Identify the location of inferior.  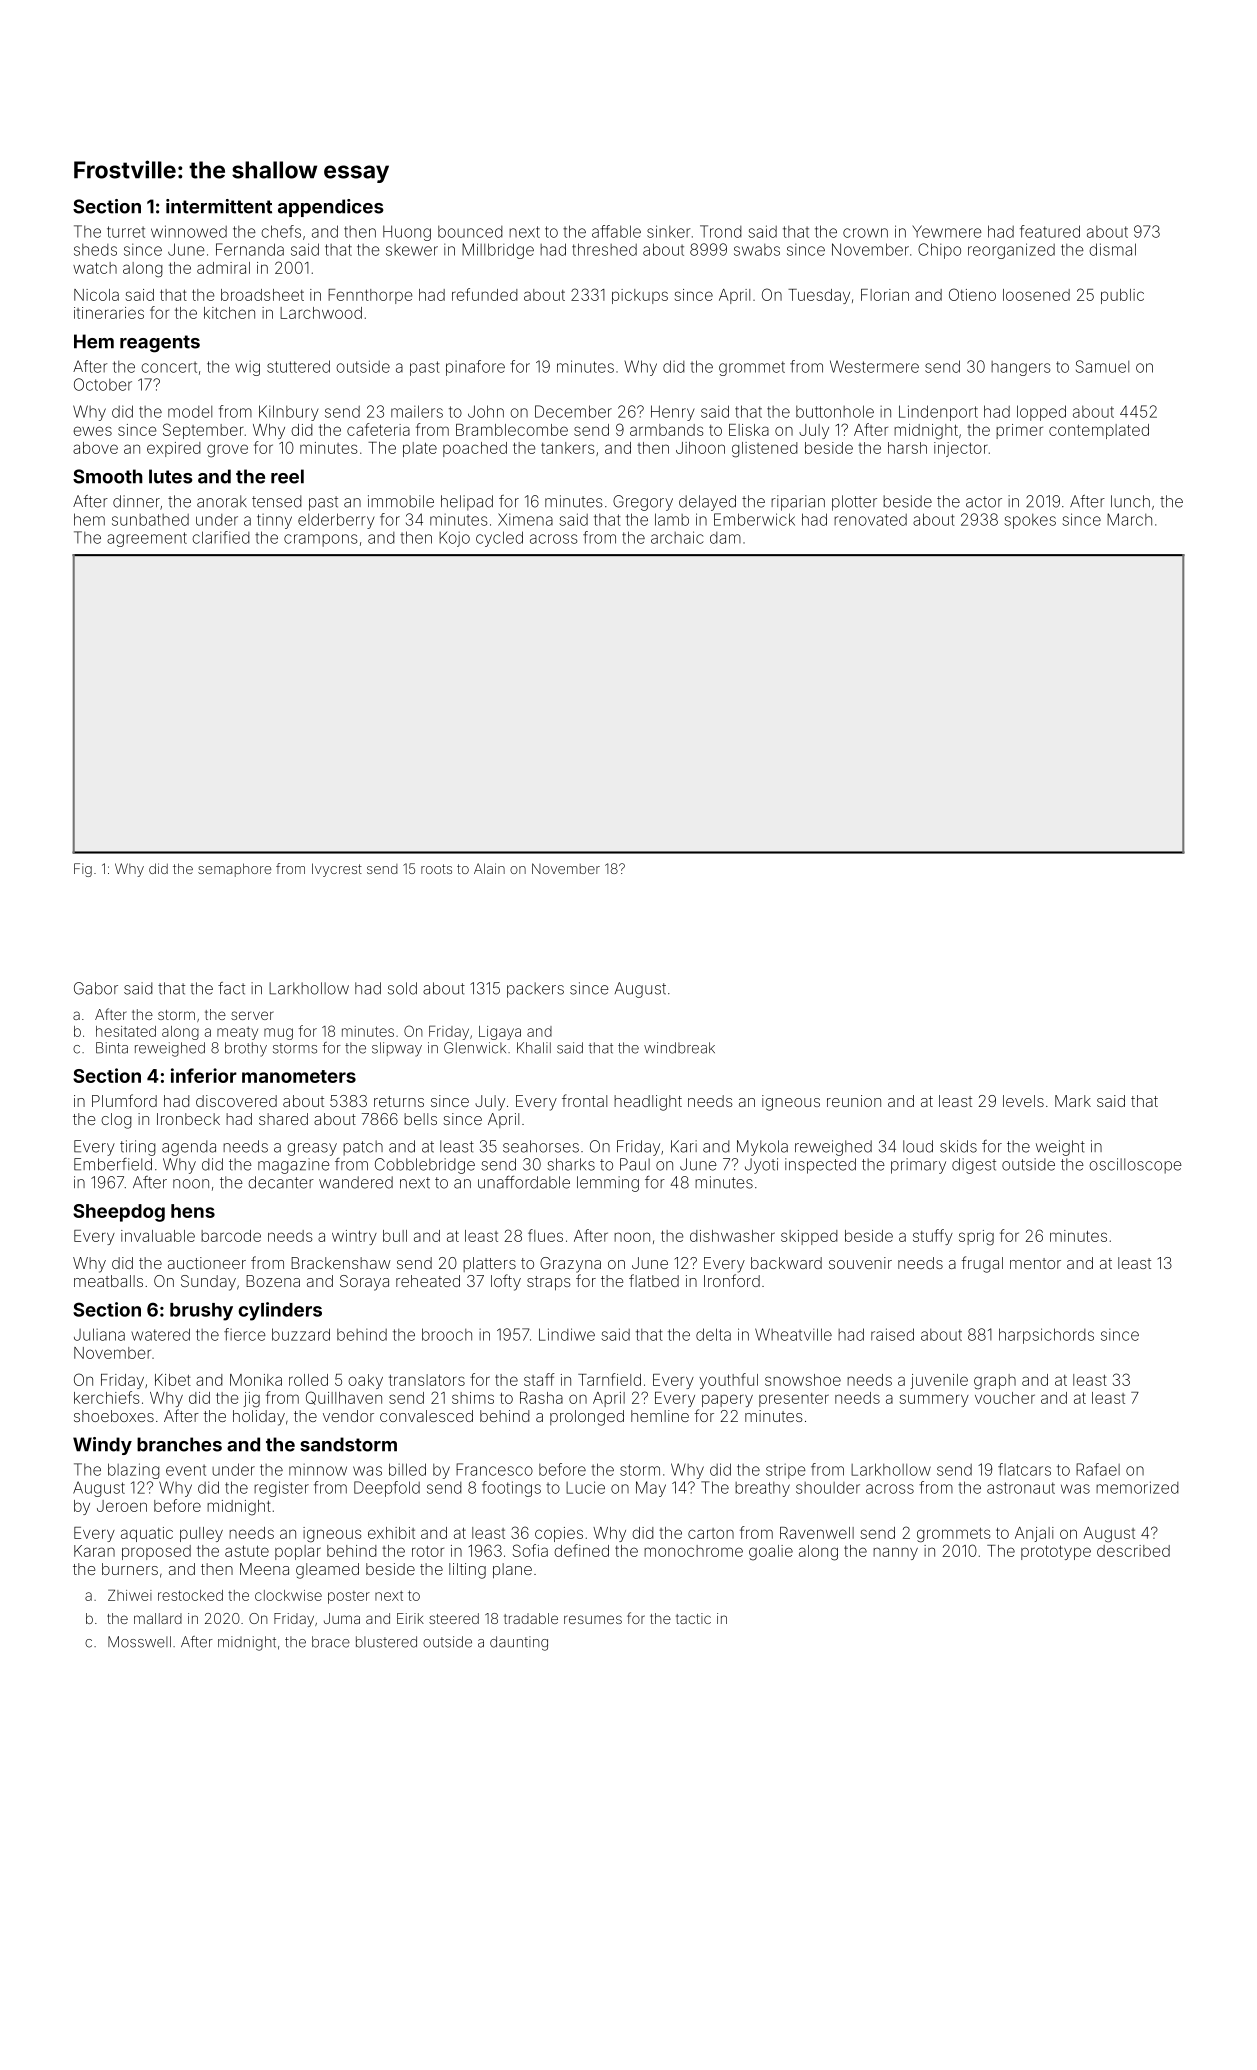
(204, 1075).
